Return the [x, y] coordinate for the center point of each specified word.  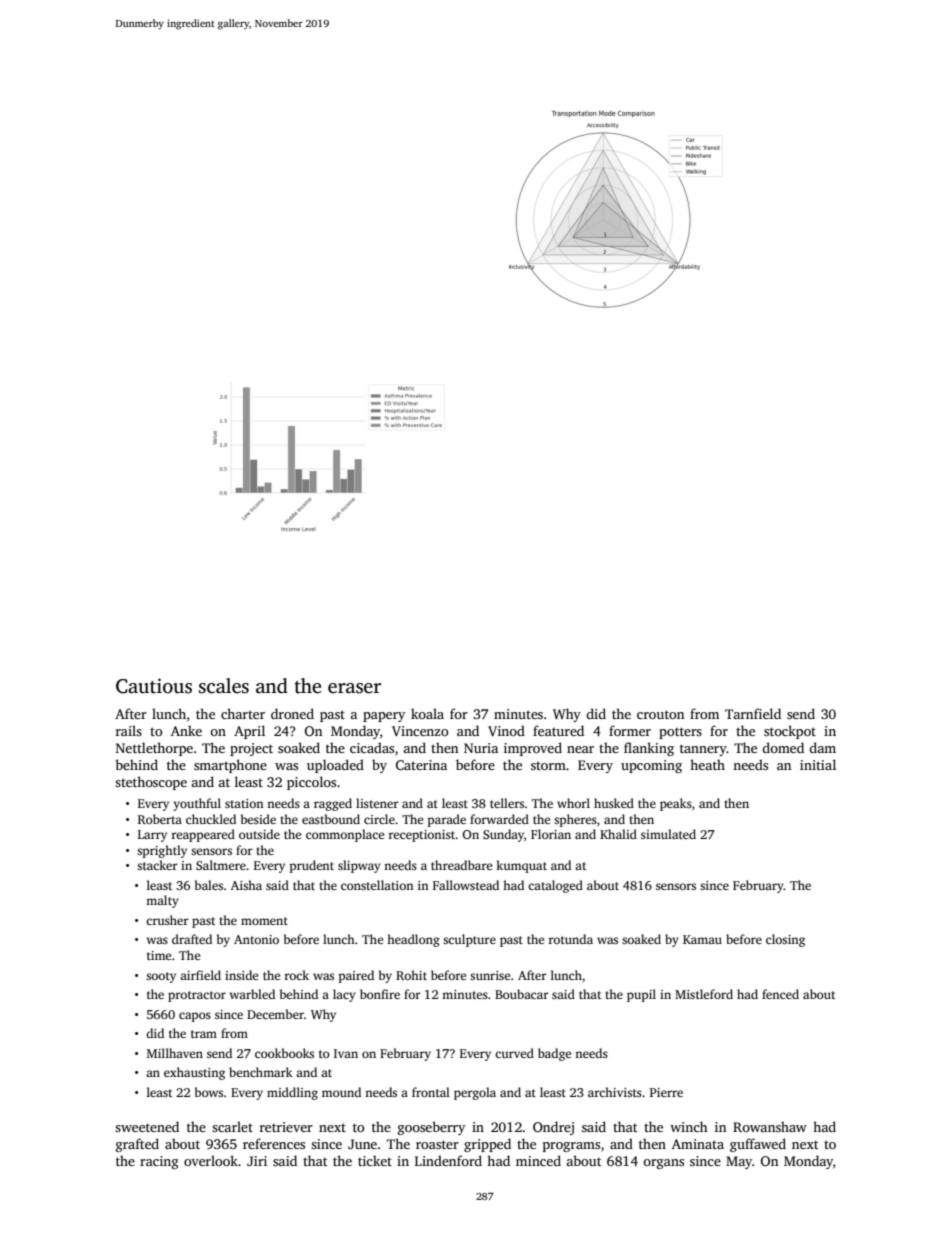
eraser [354, 688]
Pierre [666, 1092]
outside [259, 834]
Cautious [154, 686]
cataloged [555, 886]
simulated [668, 834]
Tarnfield [753, 713]
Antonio [256, 939]
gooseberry [431, 1128]
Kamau [702, 939]
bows [209, 1092]
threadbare [461, 865]
